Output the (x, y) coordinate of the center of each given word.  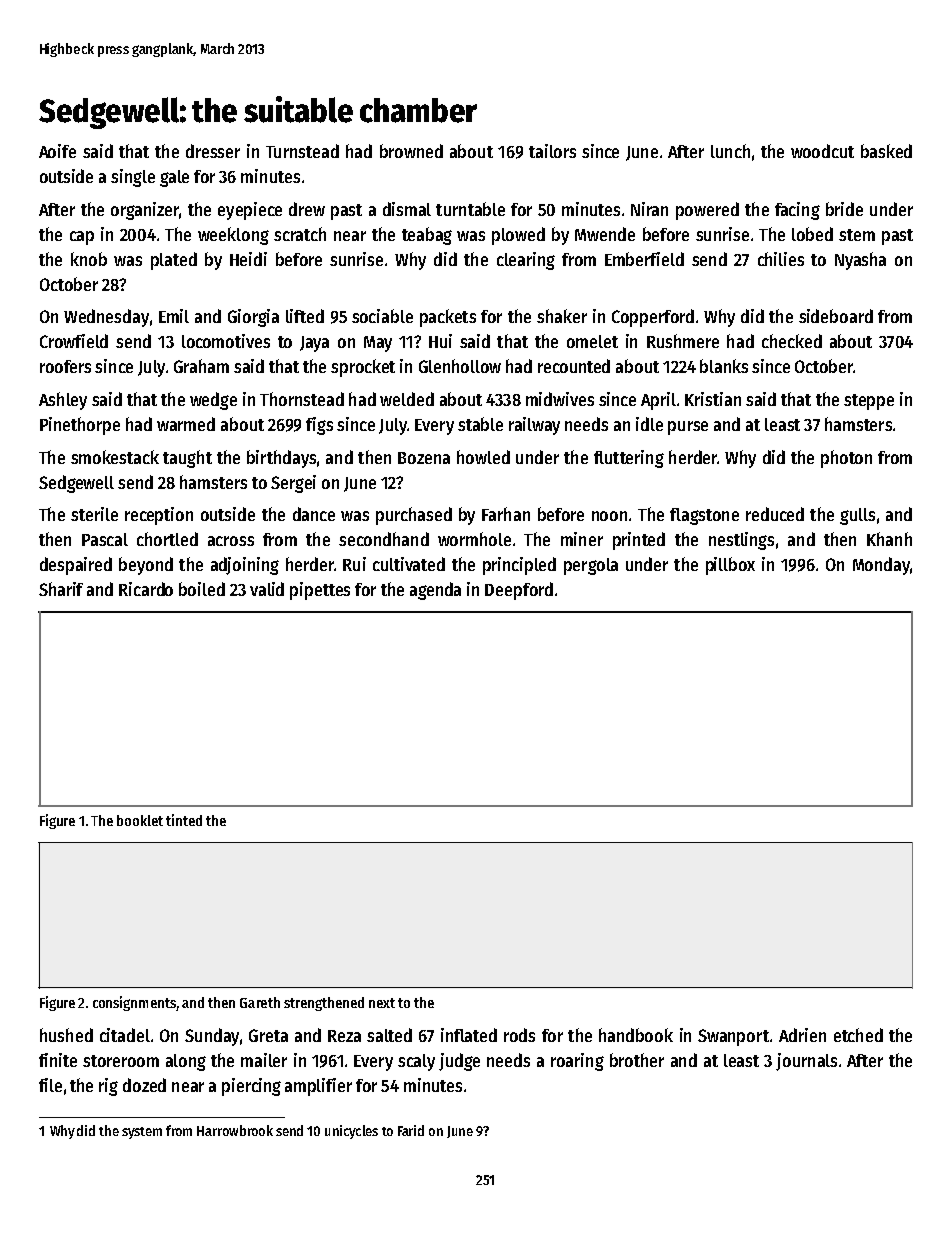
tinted (184, 820)
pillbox (730, 566)
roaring (577, 1062)
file (50, 1085)
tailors (552, 151)
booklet (140, 820)
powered (707, 211)
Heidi (248, 259)
